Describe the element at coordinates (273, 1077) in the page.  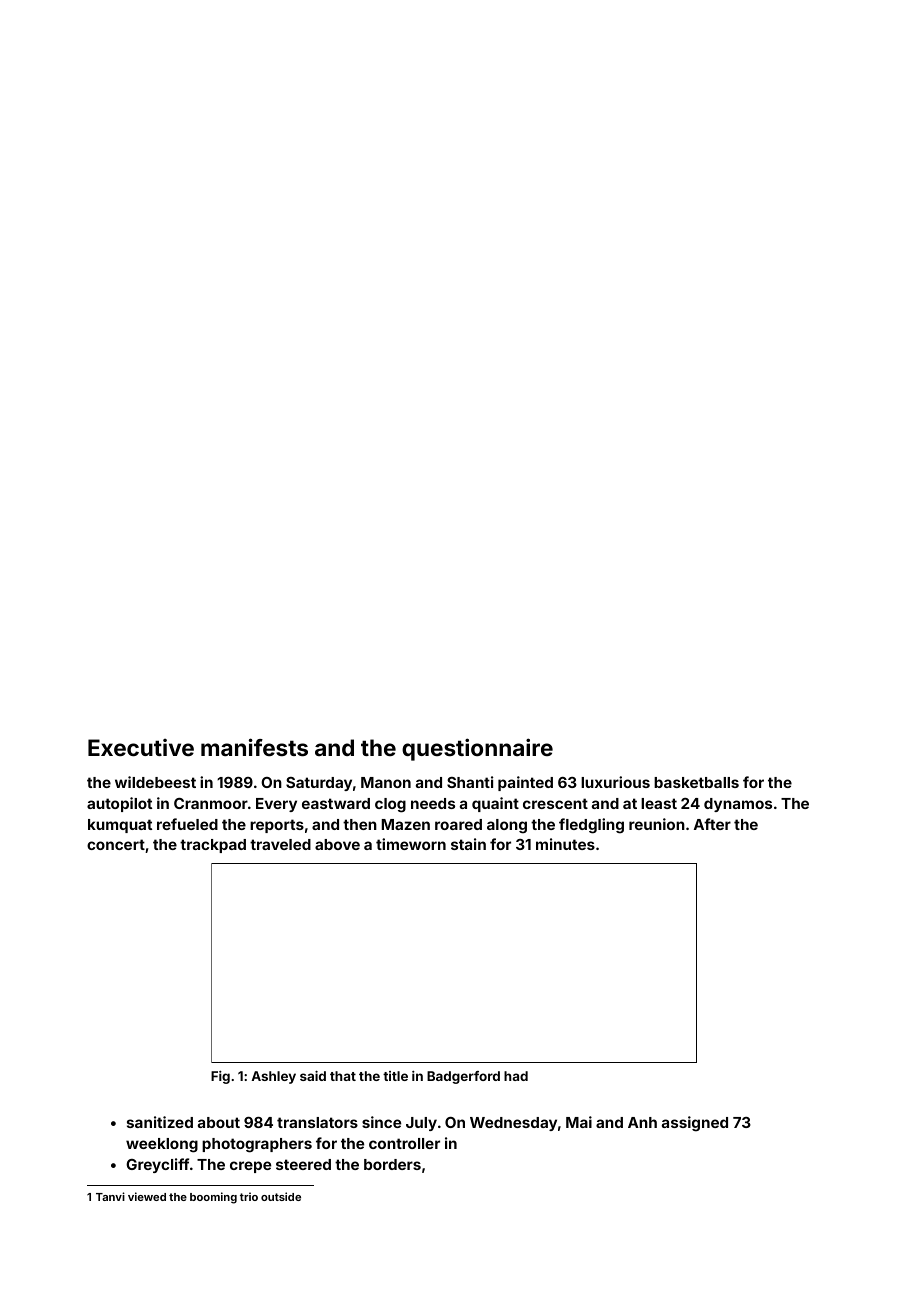
I see `Ashley` at that location.
